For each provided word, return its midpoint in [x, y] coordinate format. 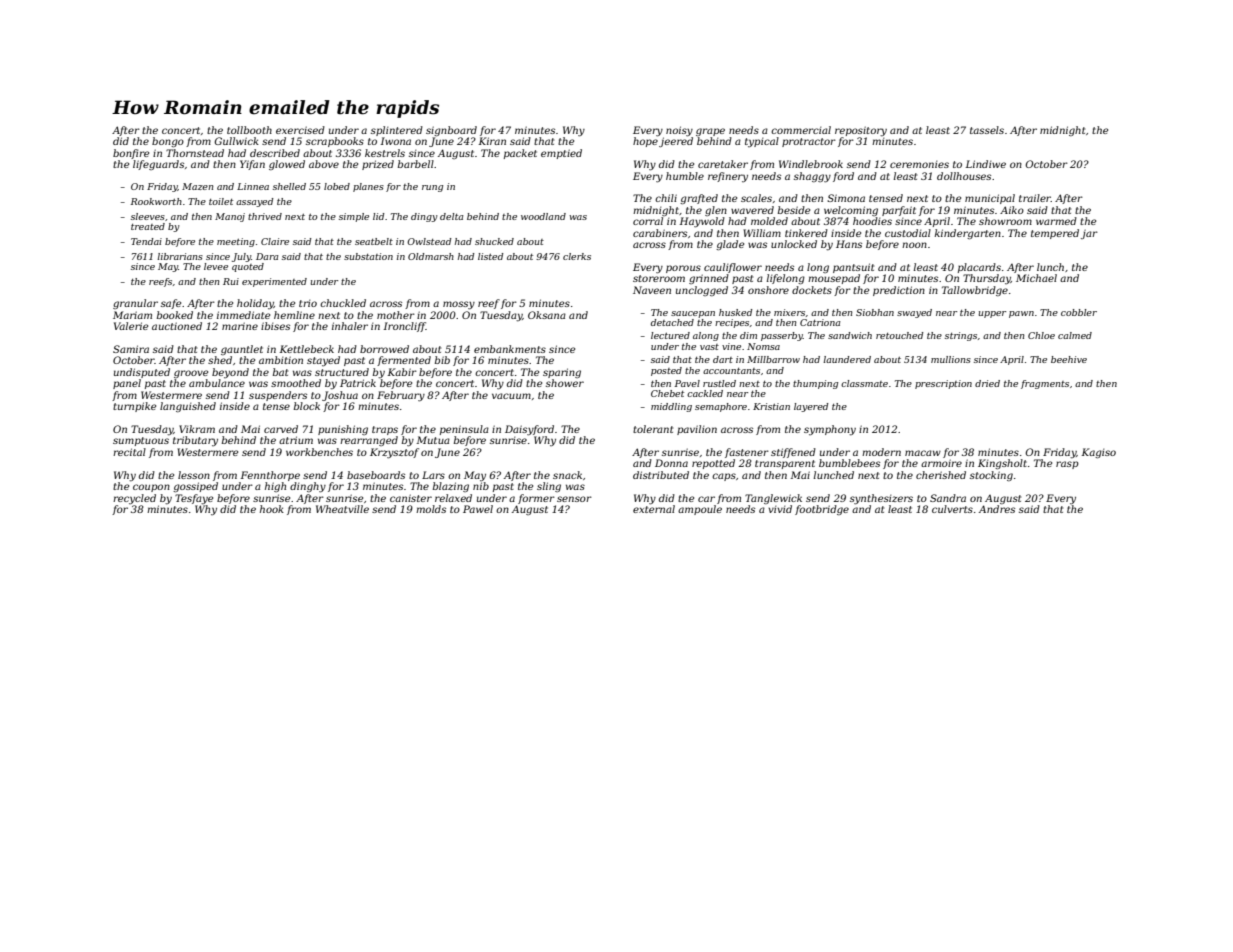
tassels [987, 130]
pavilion [697, 430]
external [654, 509]
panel [127, 384]
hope [645, 142]
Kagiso [1098, 453]
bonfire [131, 154]
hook [272, 509]
